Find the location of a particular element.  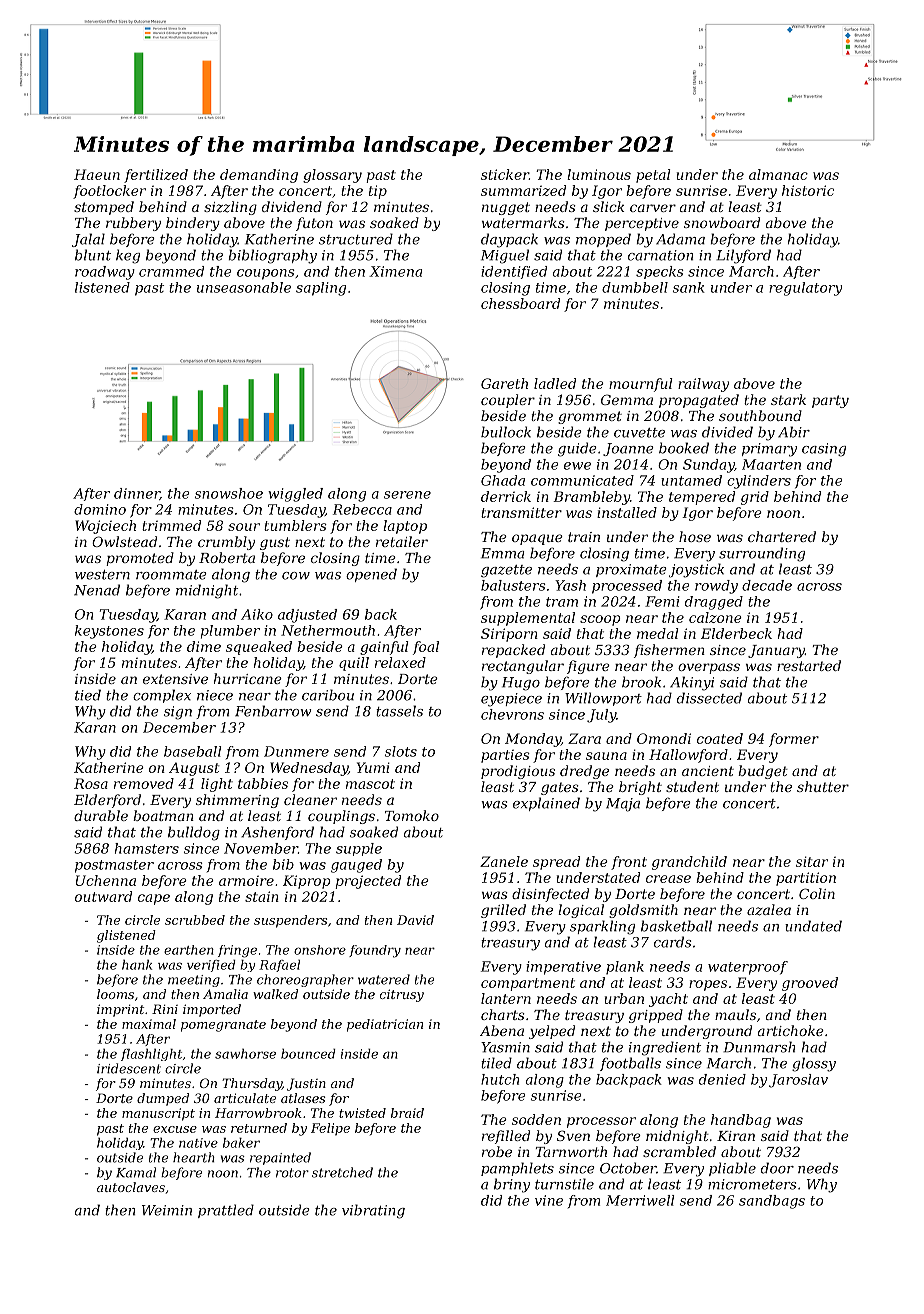

coupler is located at coordinates (508, 401).
